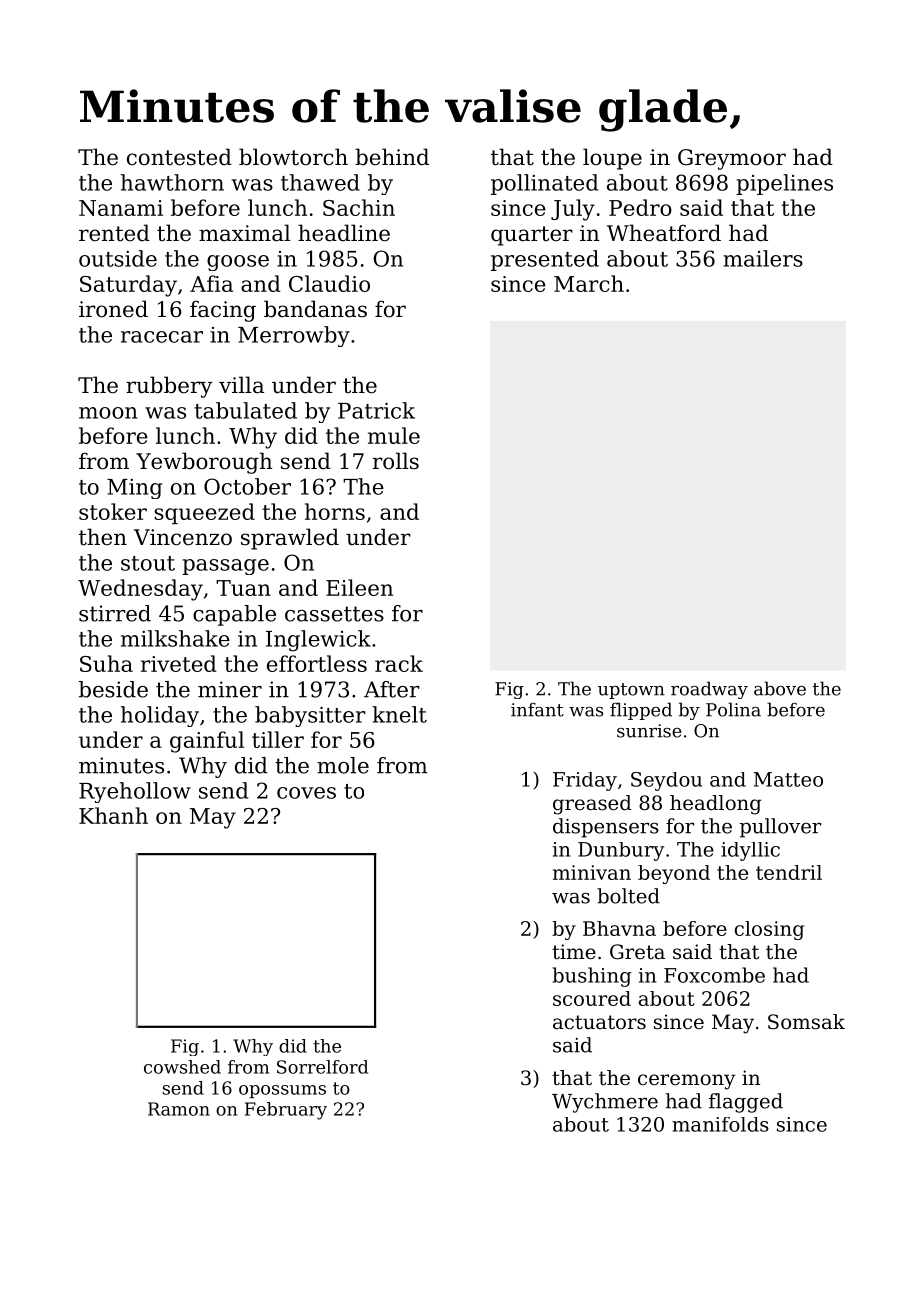 The image size is (924, 1311). Describe the element at coordinates (376, 410) in the page. I see `Patrick` at that location.
